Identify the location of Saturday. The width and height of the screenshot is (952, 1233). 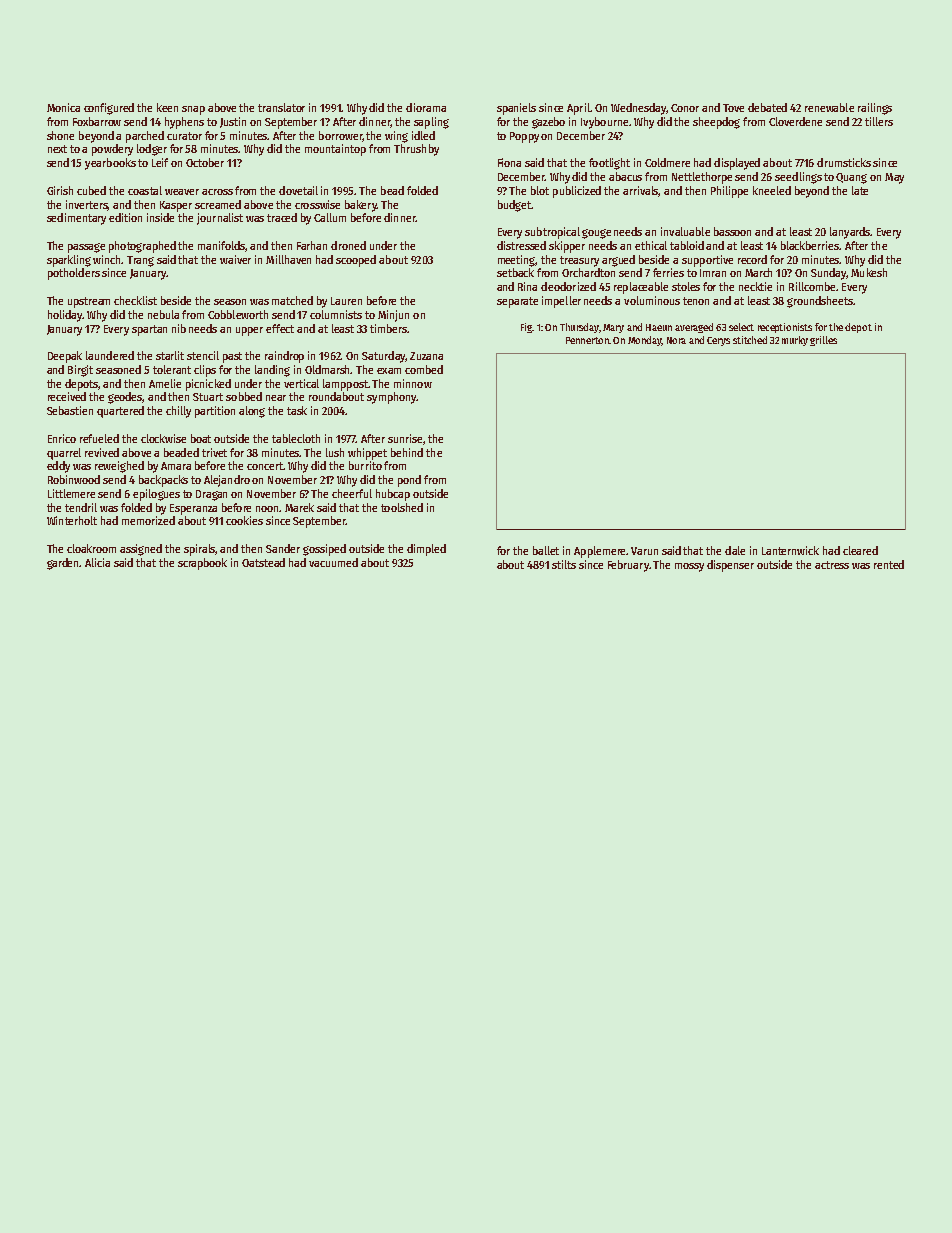
(384, 357).
